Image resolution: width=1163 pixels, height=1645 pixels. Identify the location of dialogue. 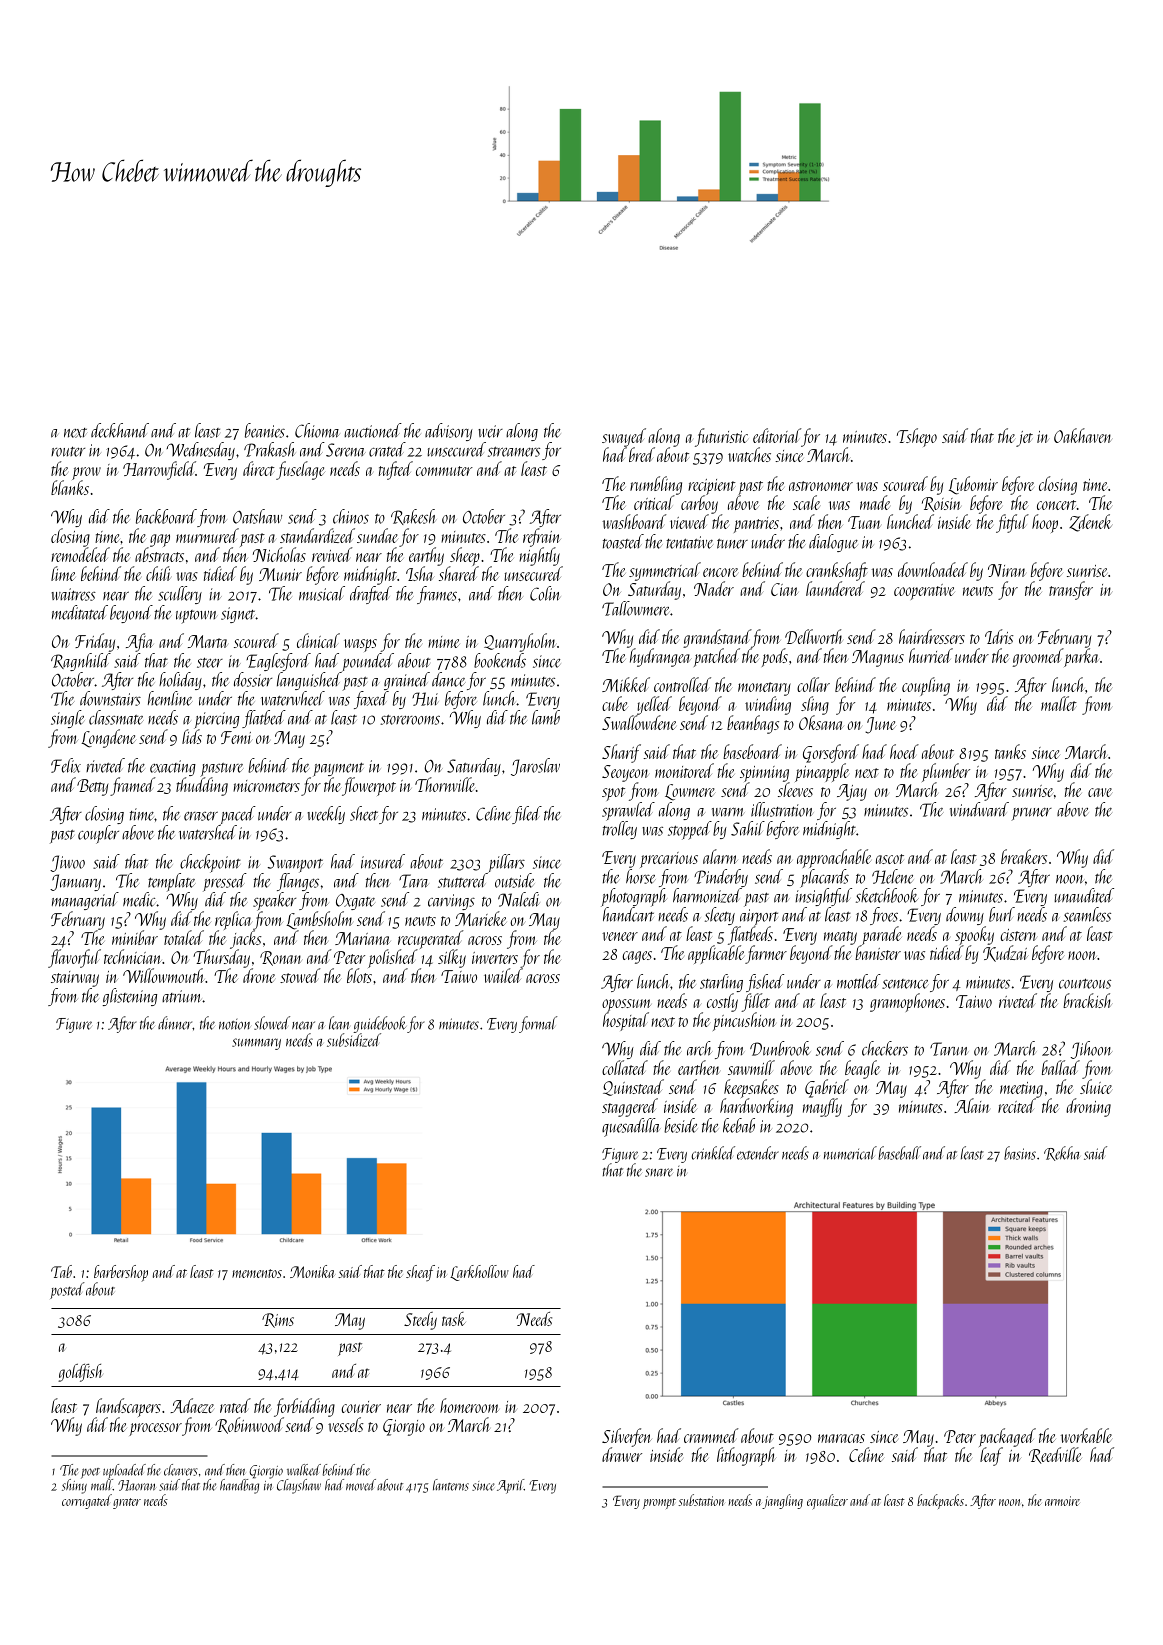
(833, 543).
